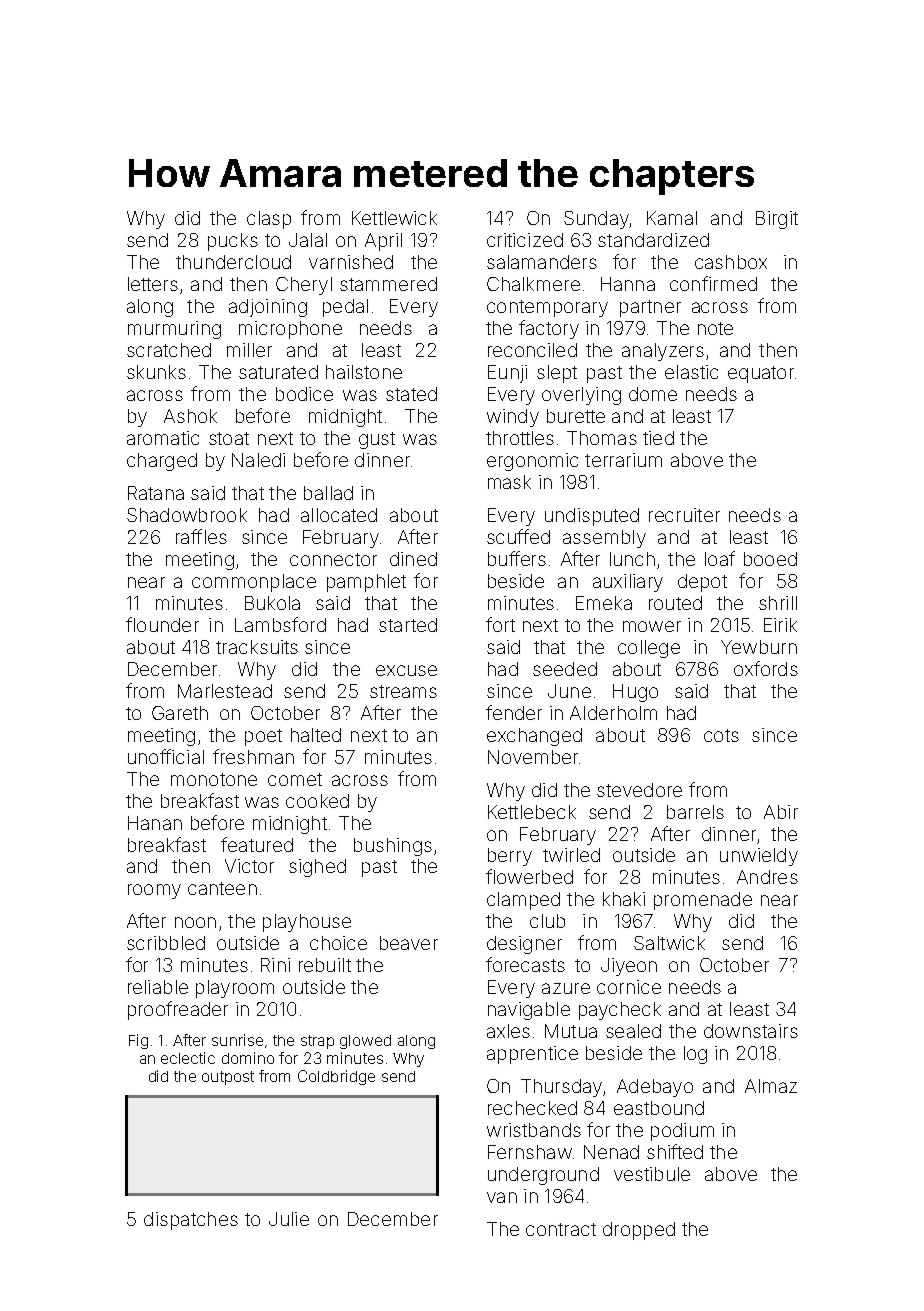 This screenshot has height=1311, width=924. Describe the element at coordinates (338, 943) in the screenshot. I see `choice` at that location.
